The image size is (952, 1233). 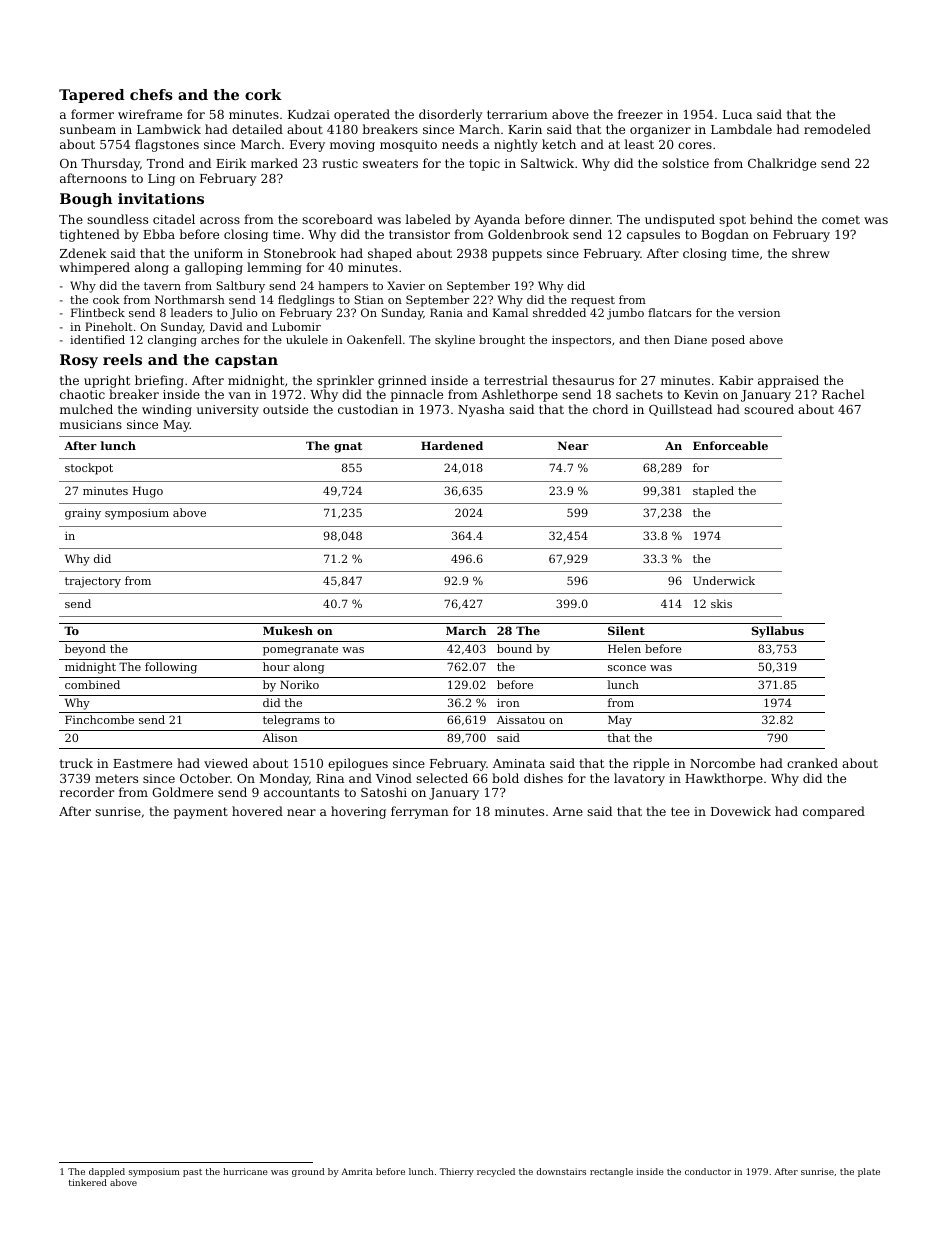 What do you see at coordinates (834, 812) in the page?
I see `compared` at bounding box center [834, 812].
